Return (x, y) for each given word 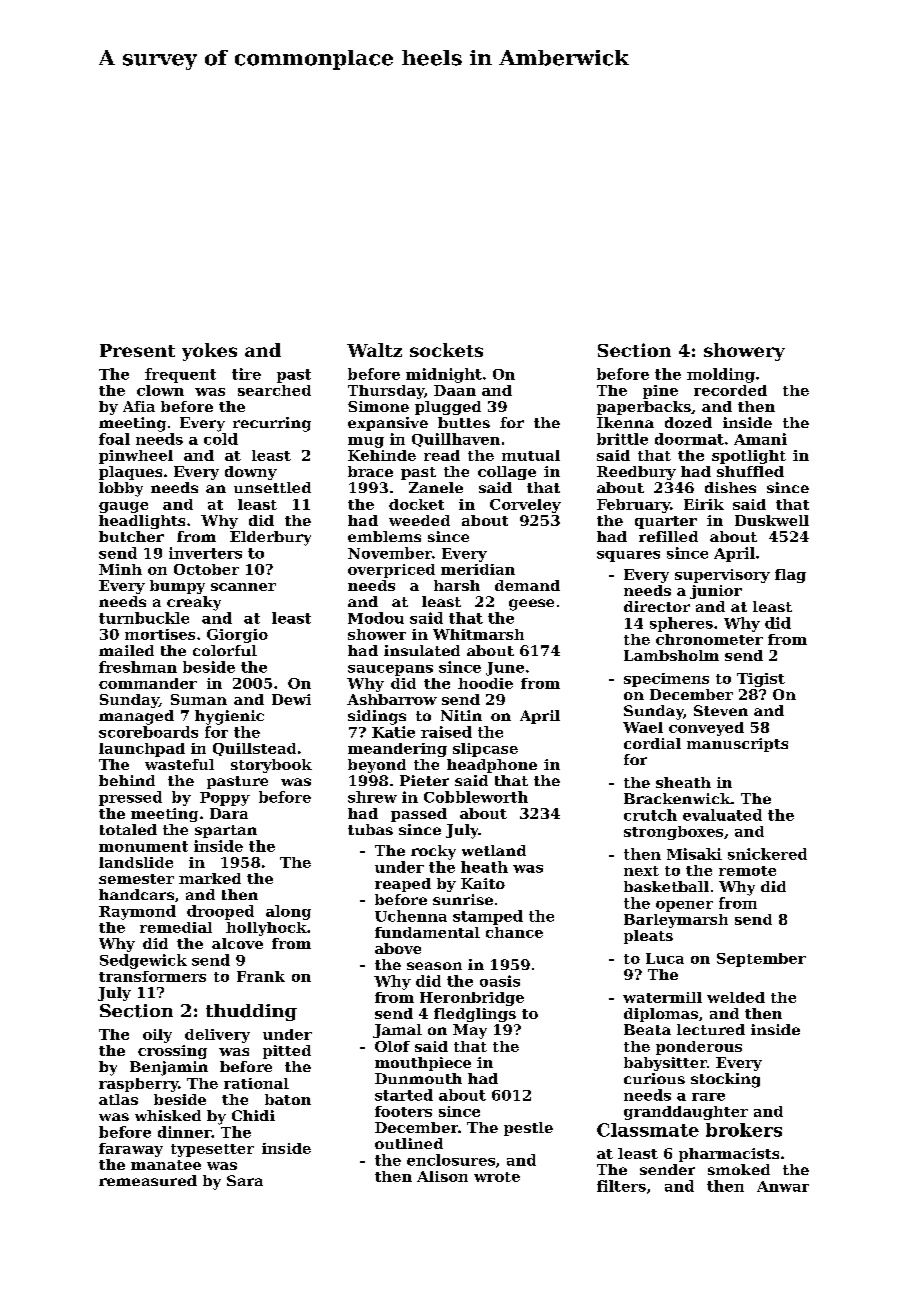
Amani (760, 439)
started (404, 1095)
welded (736, 997)
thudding (251, 1012)
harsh (457, 585)
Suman (199, 699)
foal (114, 439)
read (442, 455)
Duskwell (772, 520)
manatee (166, 1165)
